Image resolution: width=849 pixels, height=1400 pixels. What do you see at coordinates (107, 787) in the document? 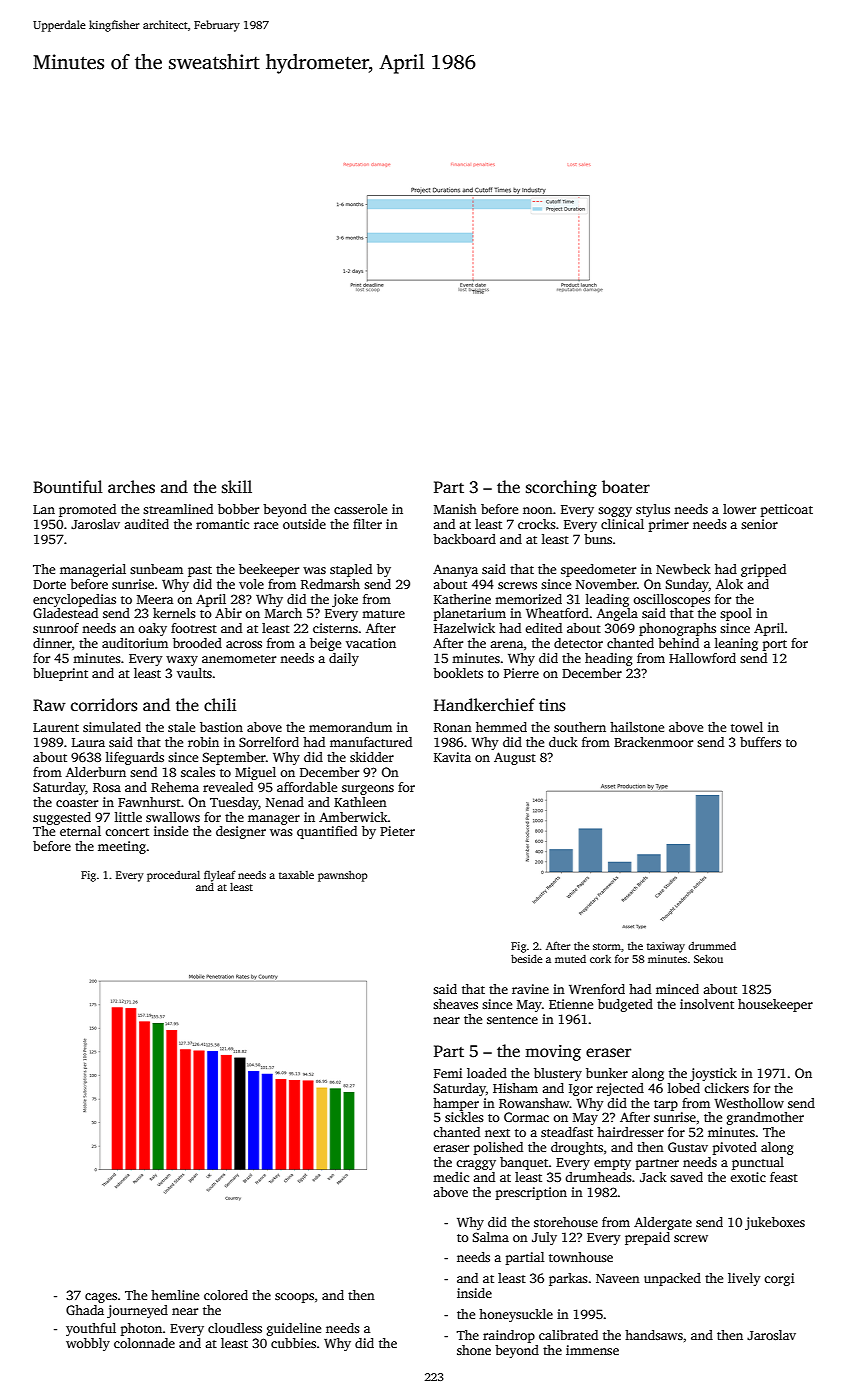
I see `Rosa` at bounding box center [107, 787].
